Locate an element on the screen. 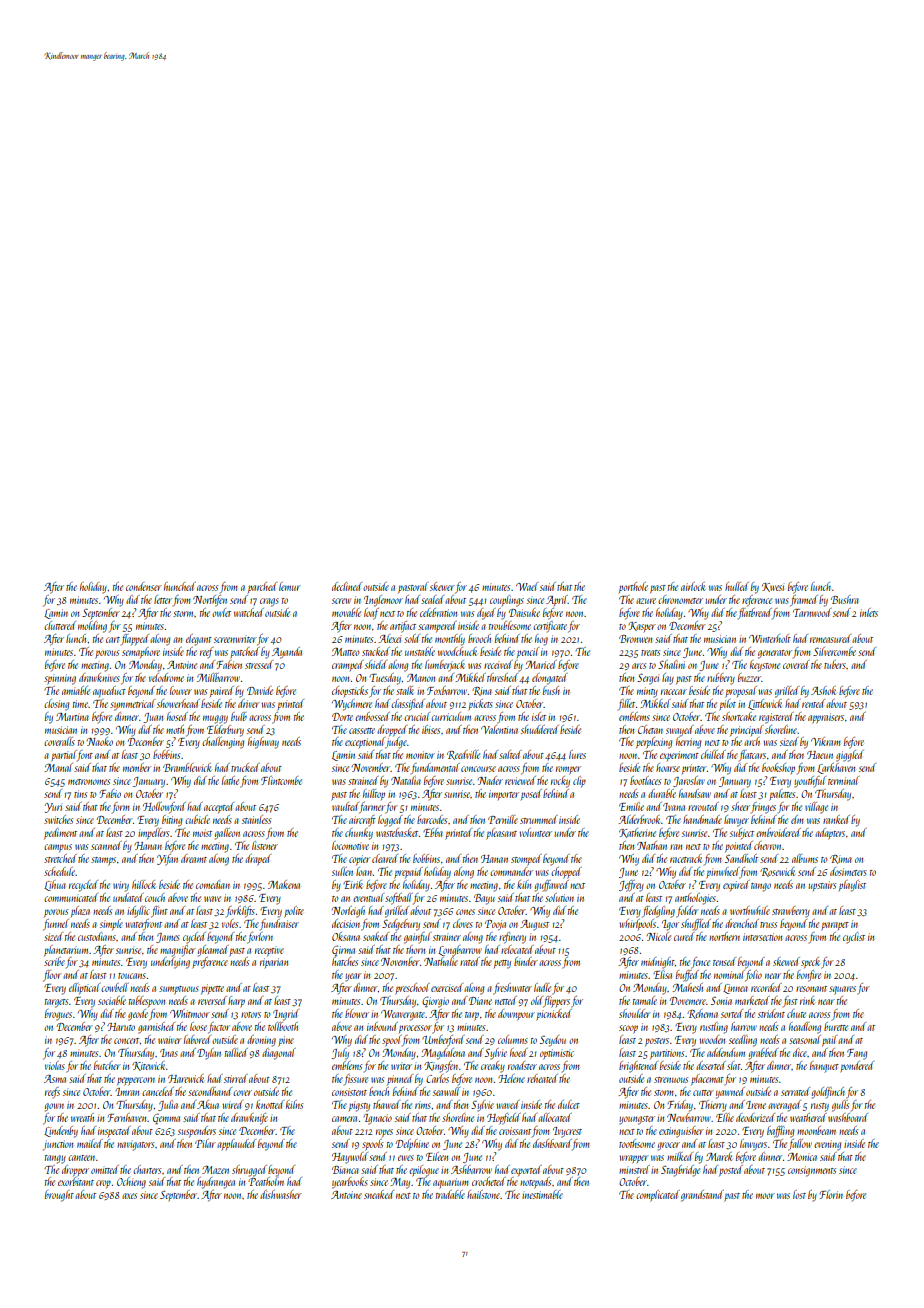  exported is located at coordinates (526, 1170).
